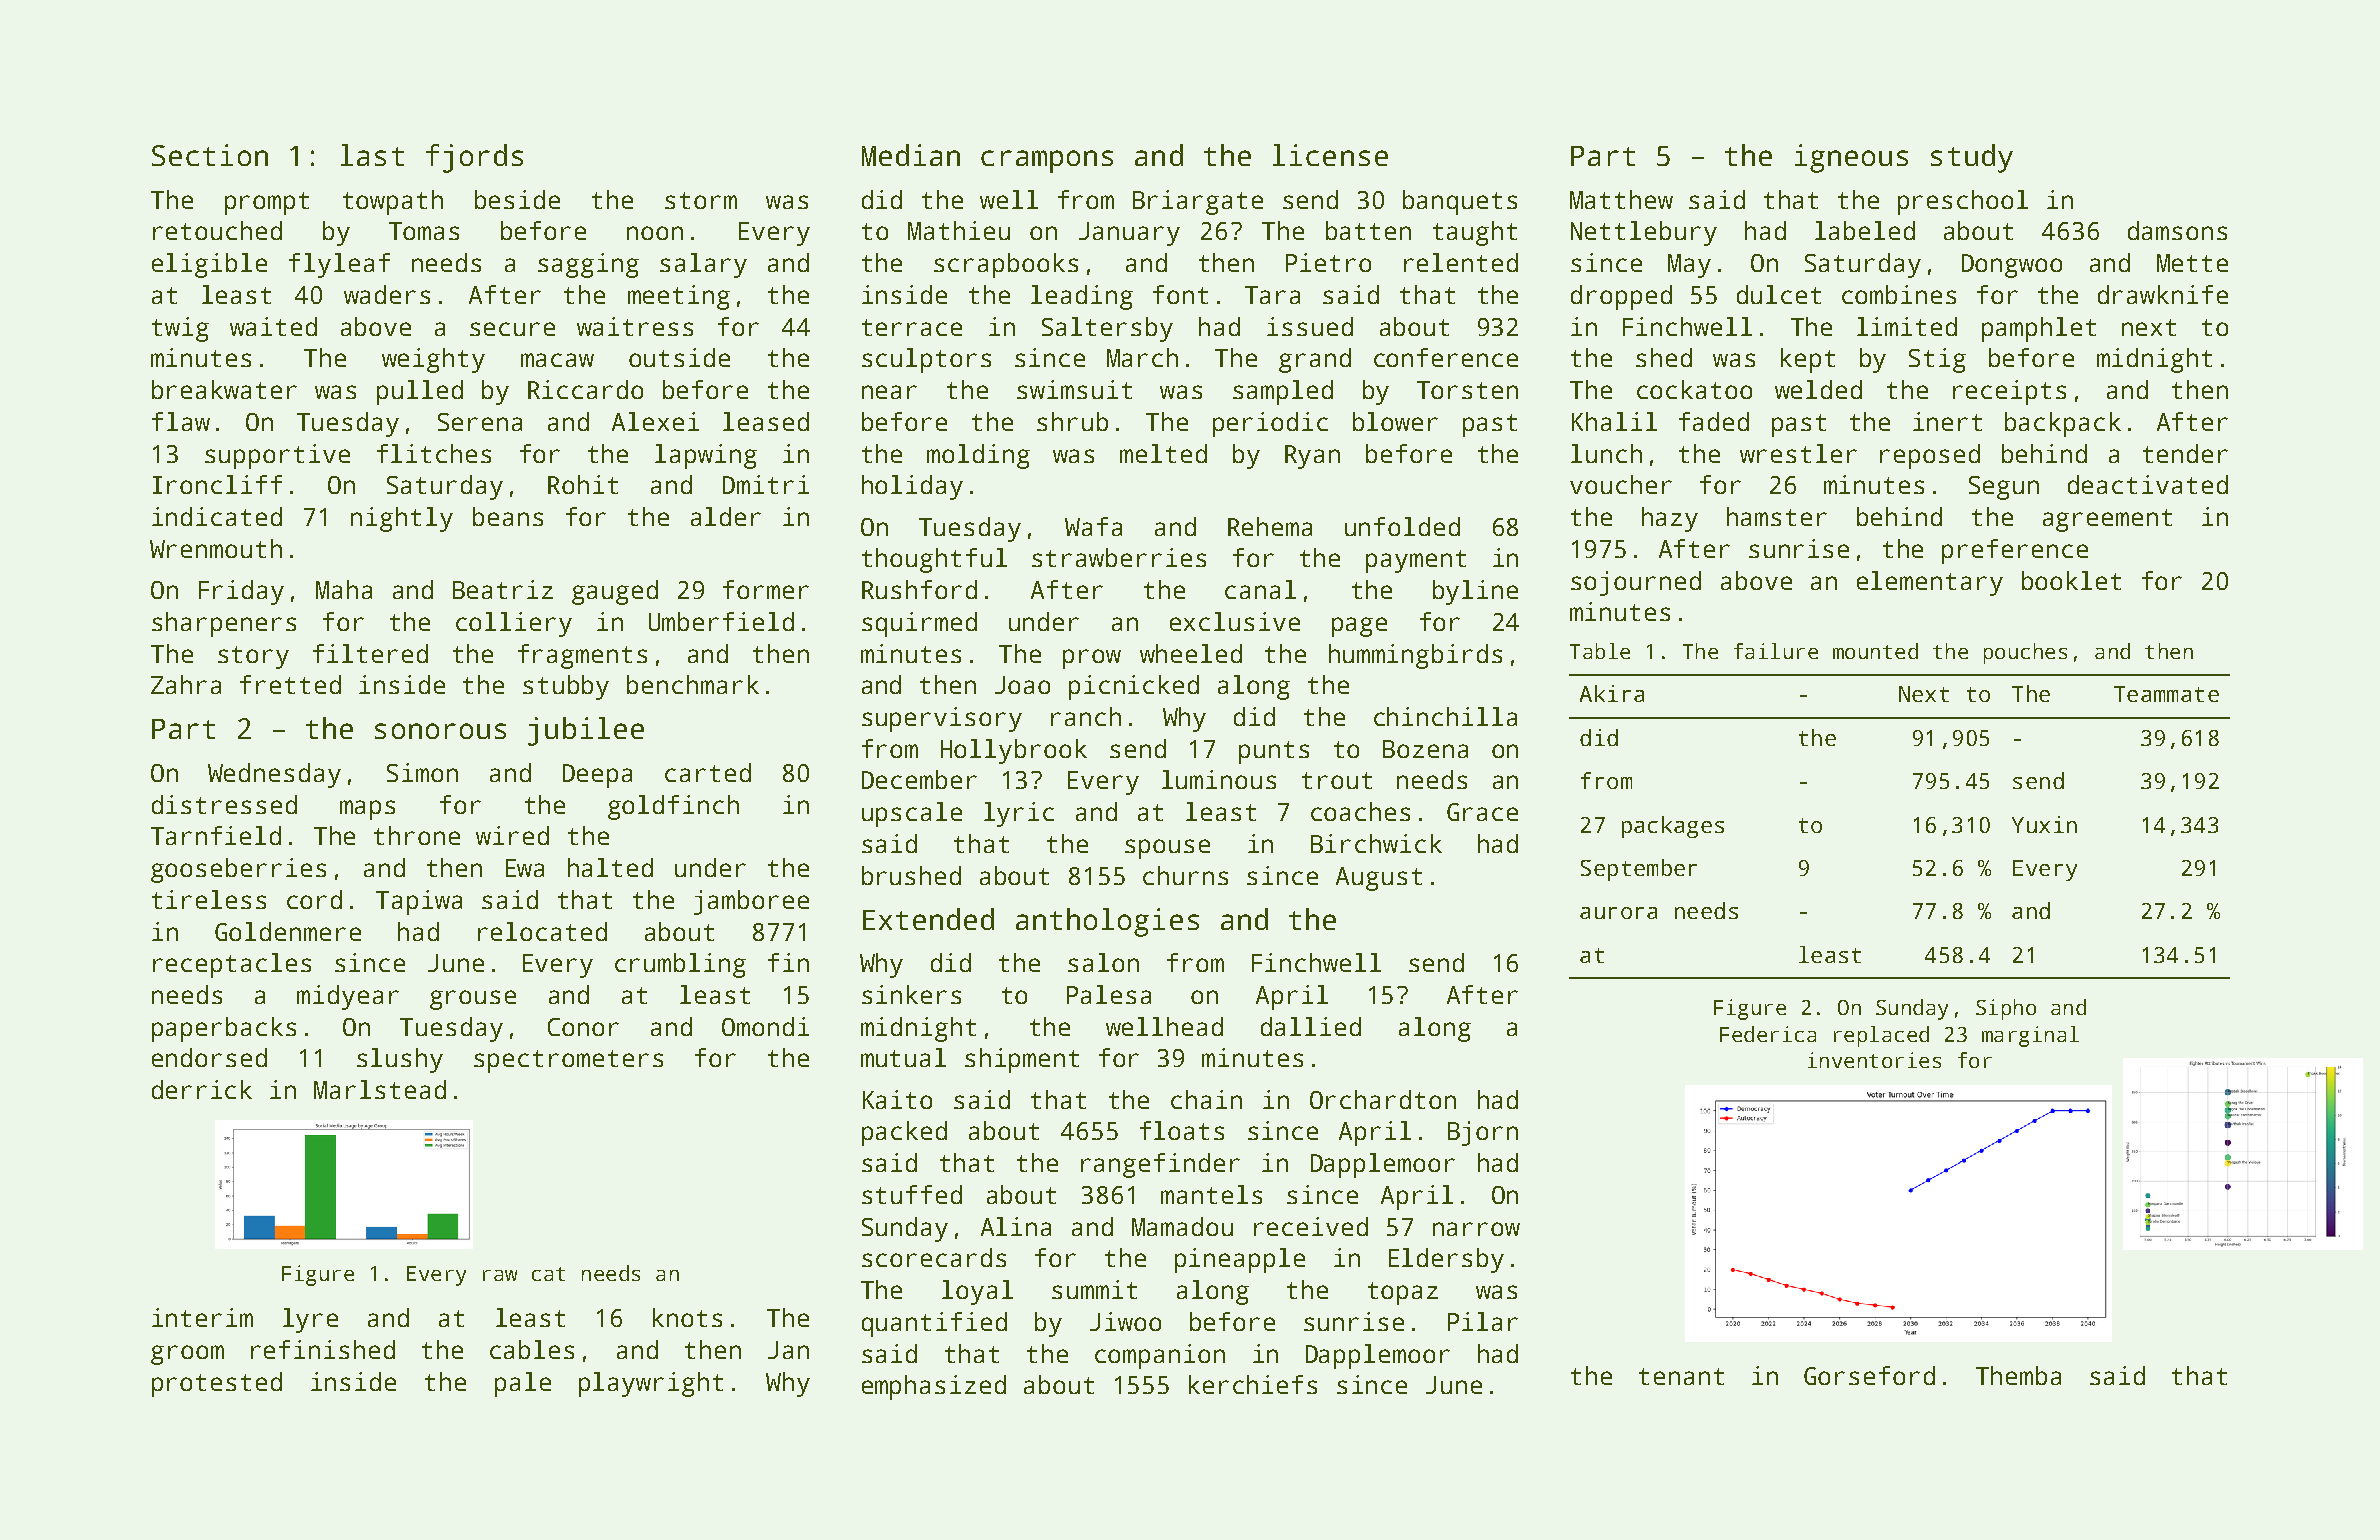 This screenshot has width=2380, height=1540. What do you see at coordinates (1330, 155) in the screenshot?
I see `license` at bounding box center [1330, 155].
